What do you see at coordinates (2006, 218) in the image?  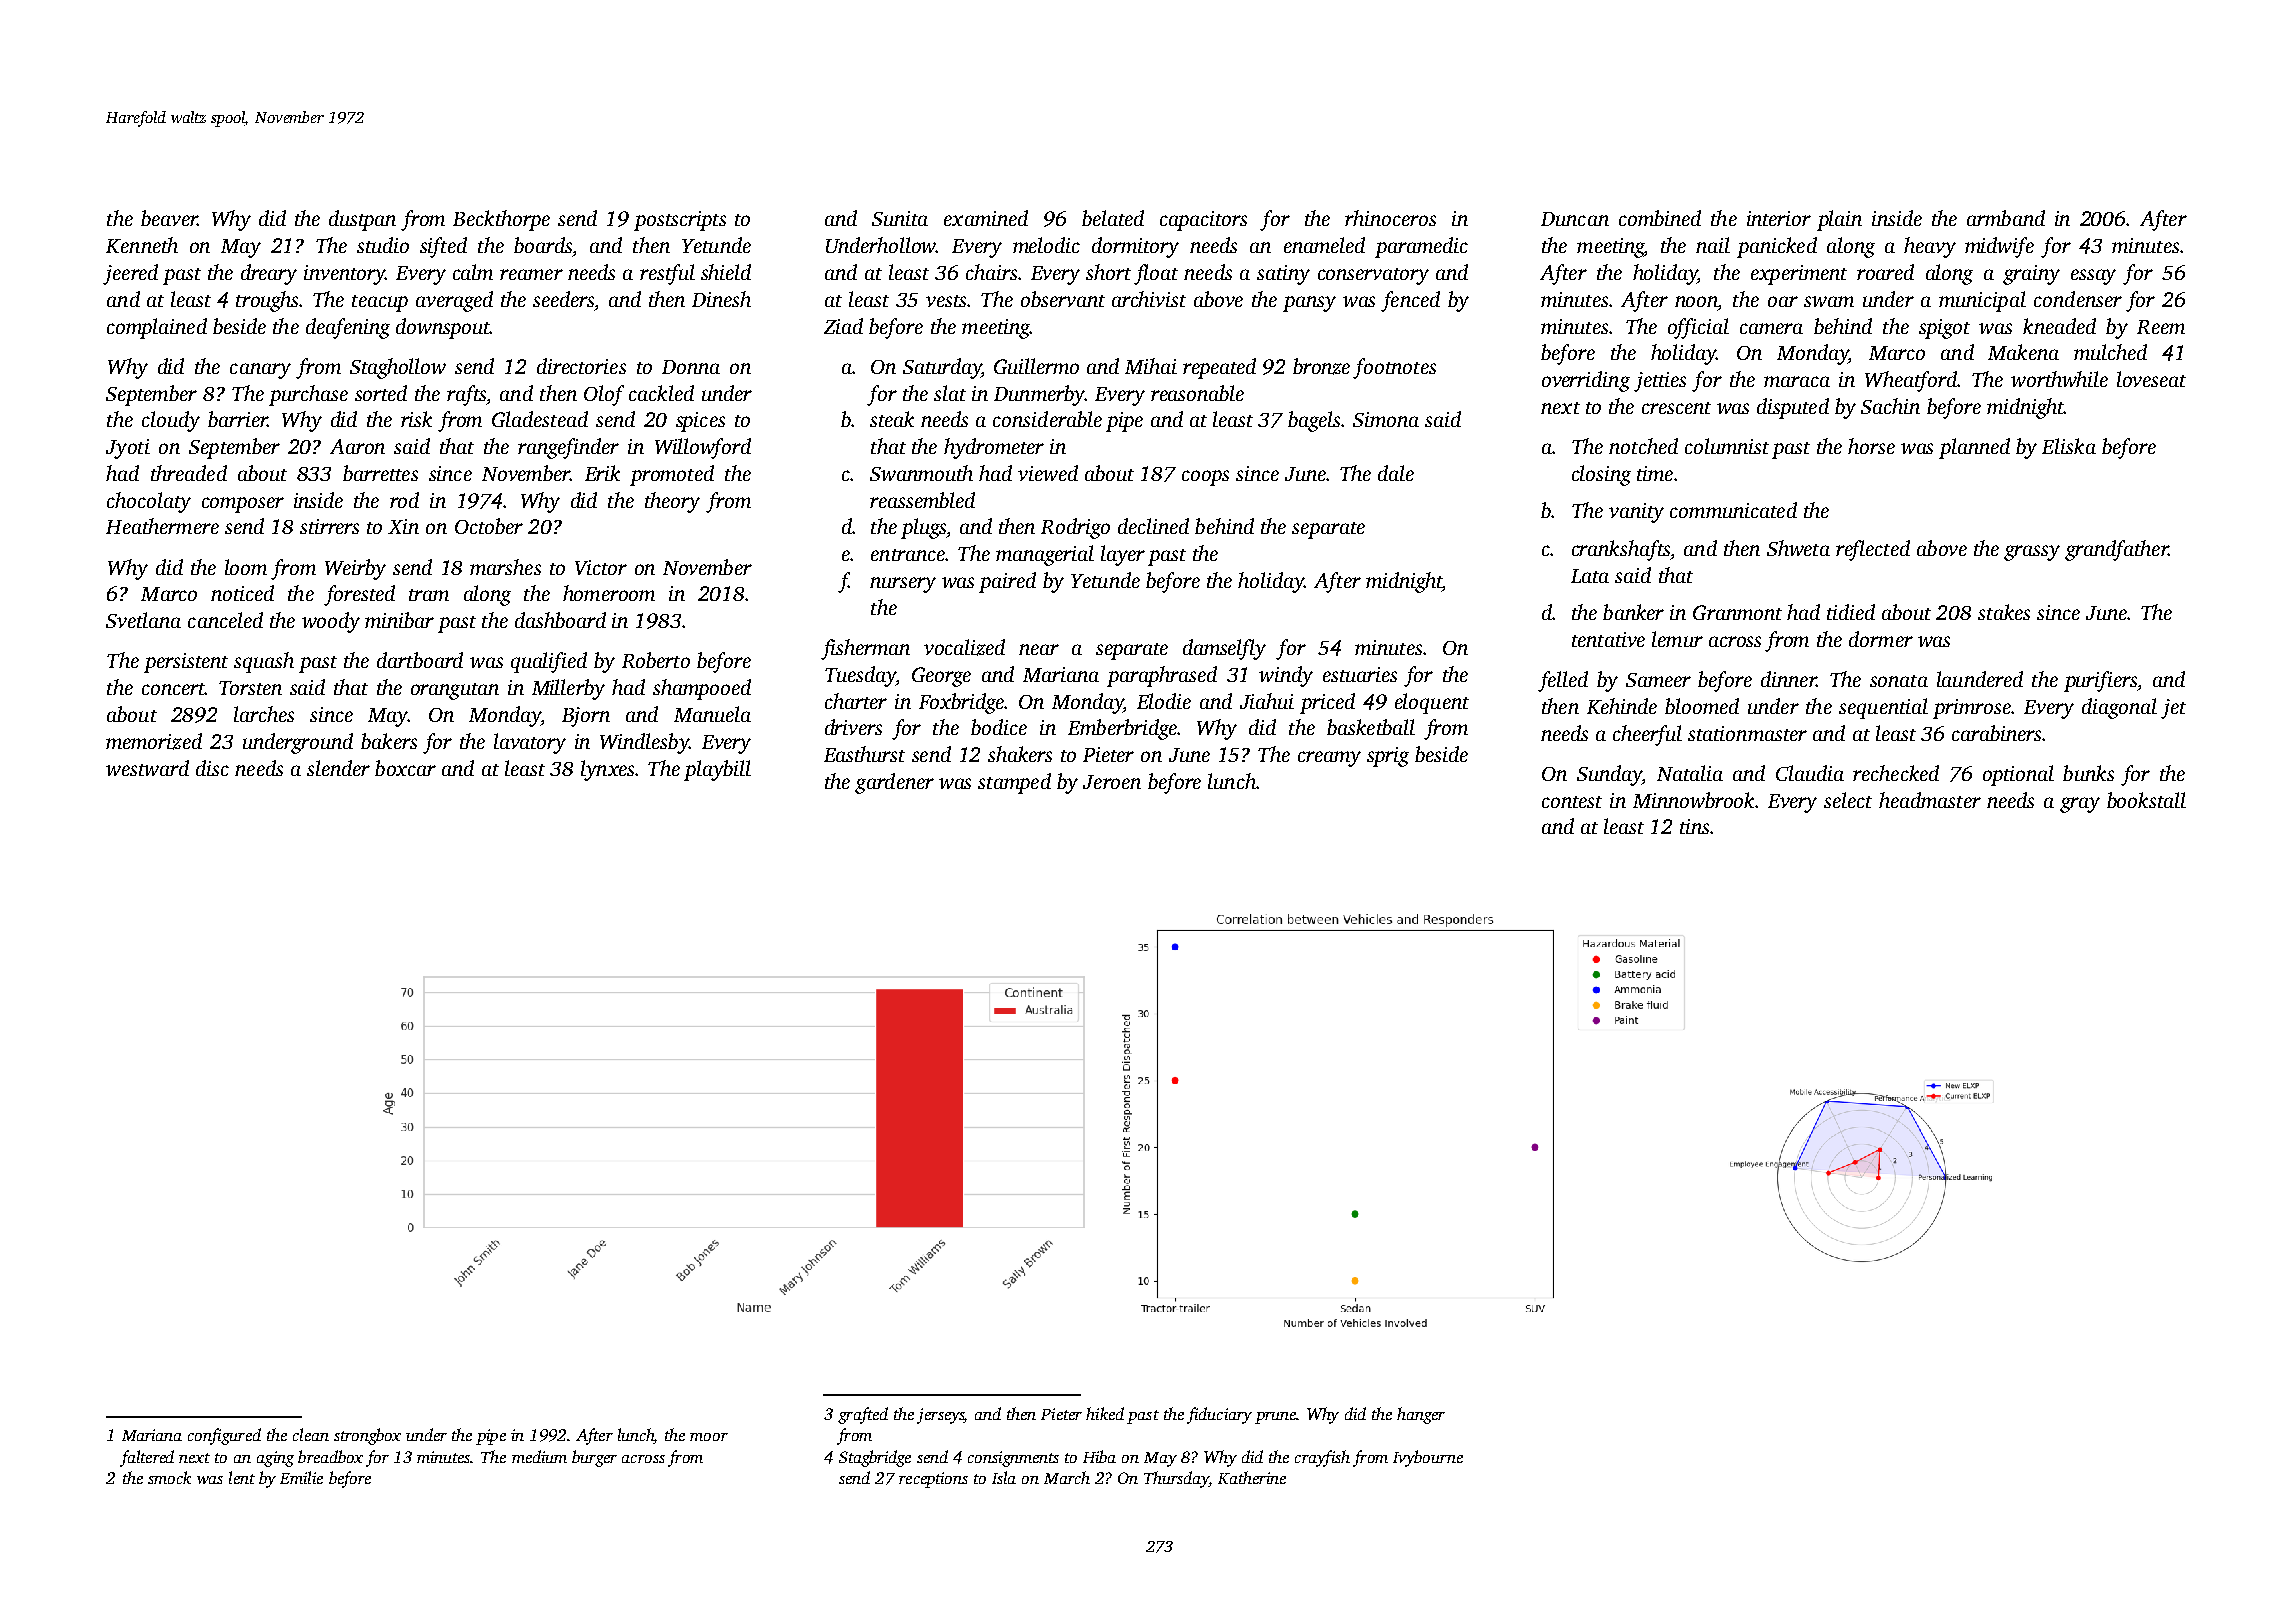 I see `armband` at bounding box center [2006, 218].
